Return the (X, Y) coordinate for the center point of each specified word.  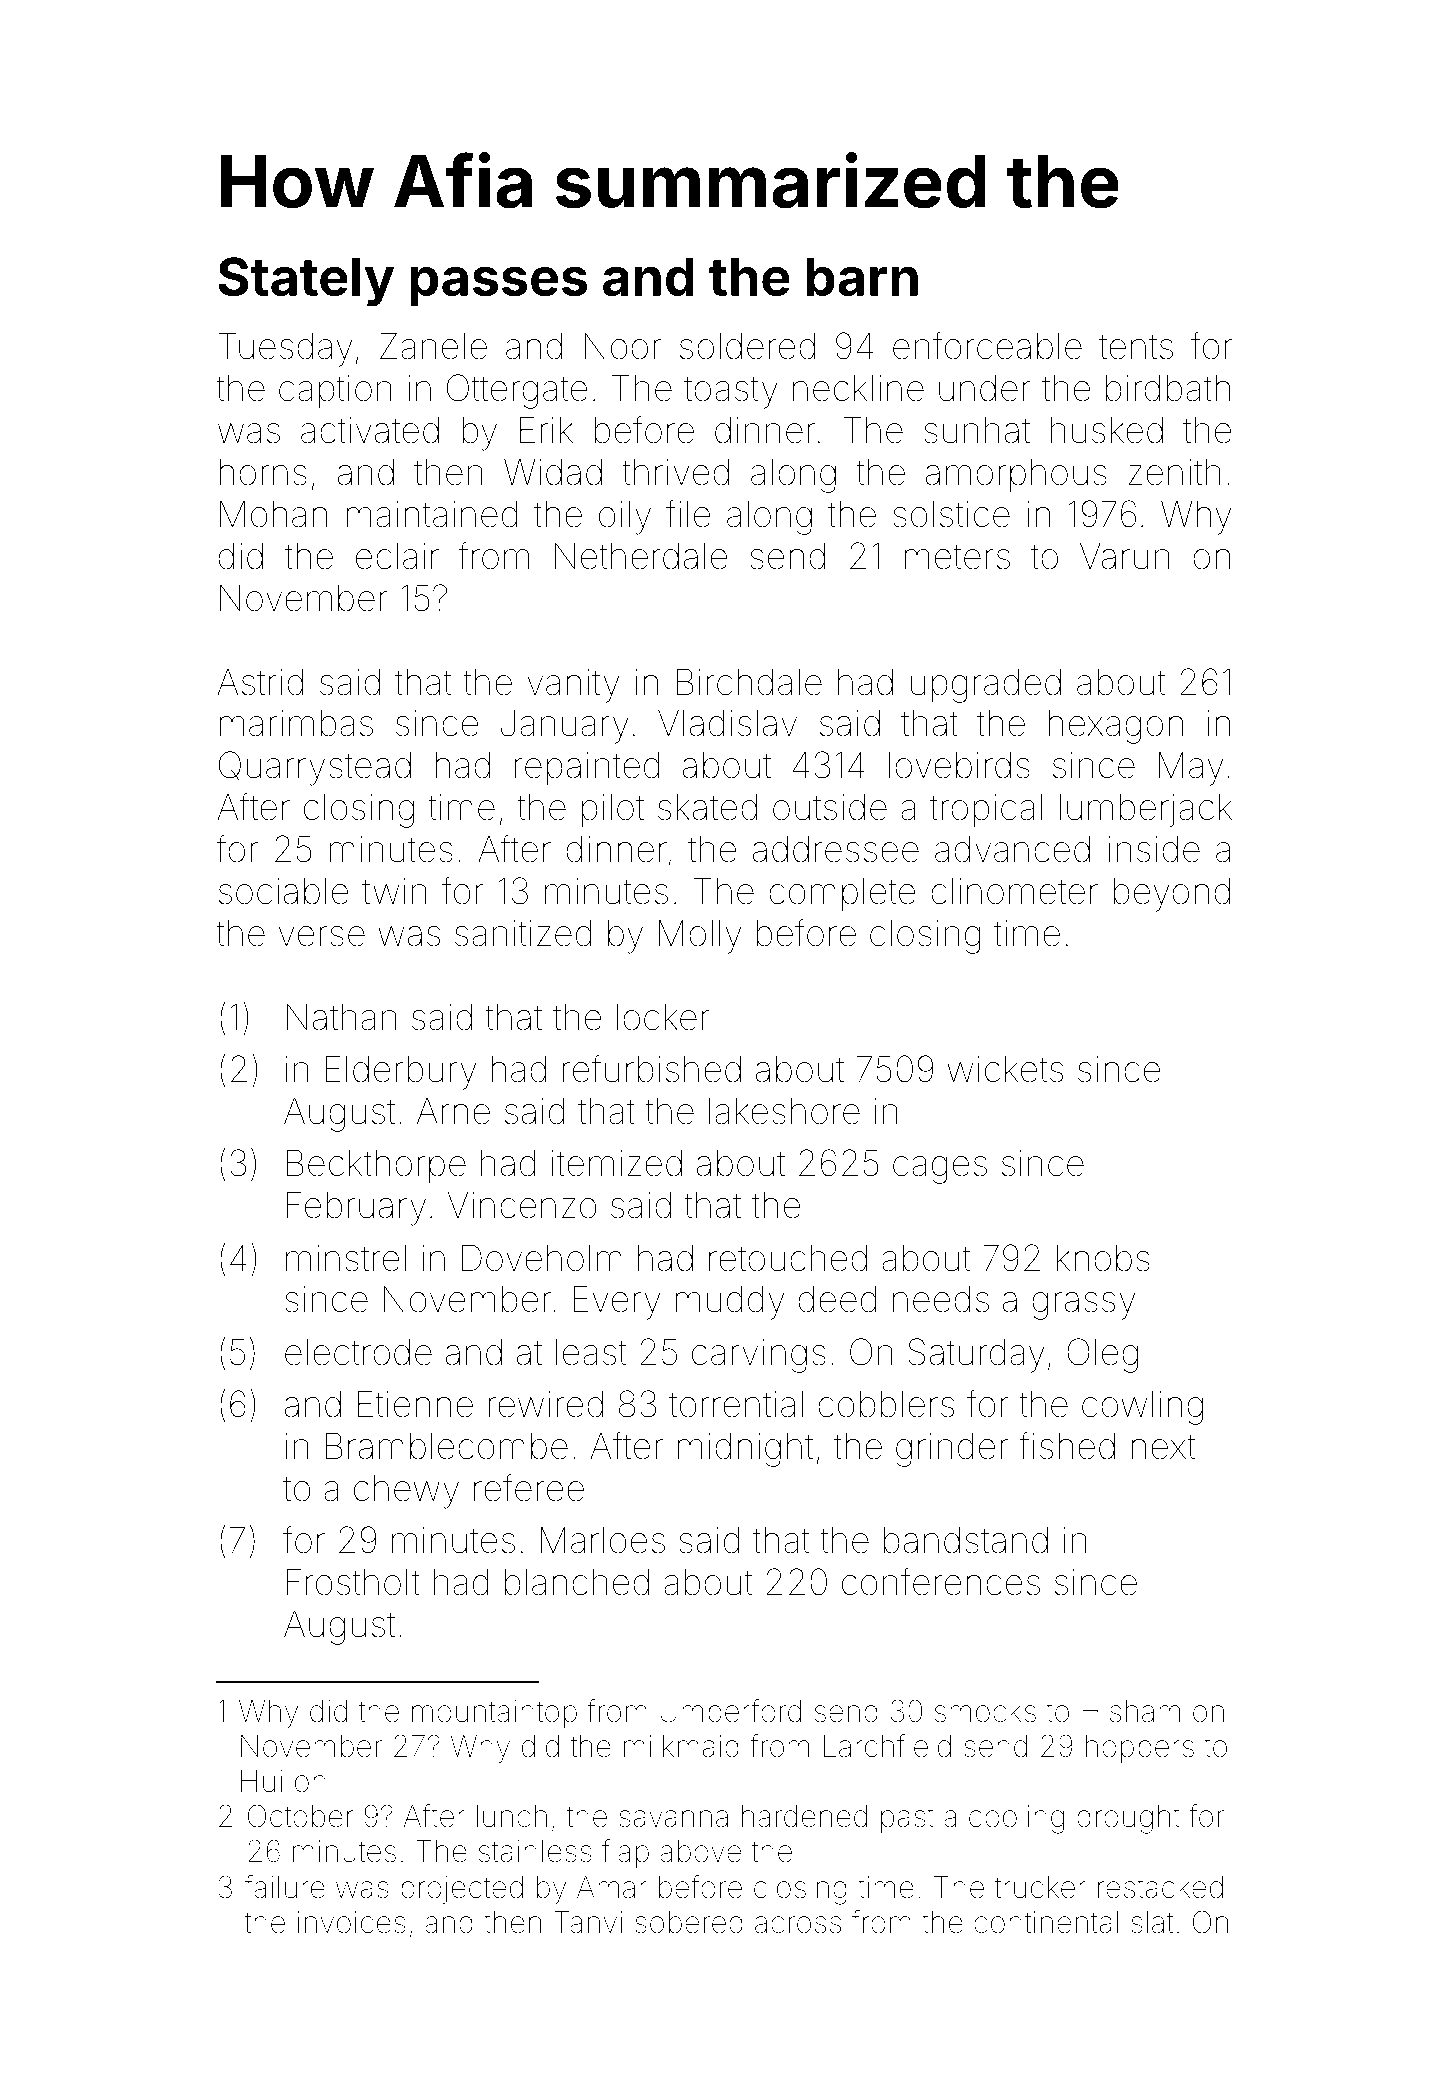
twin (394, 891)
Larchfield (887, 1746)
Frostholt (353, 1582)
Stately (306, 282)
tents (1136, 347)
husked (1107, 430)
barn (862, 277)
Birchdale (749, 682)
